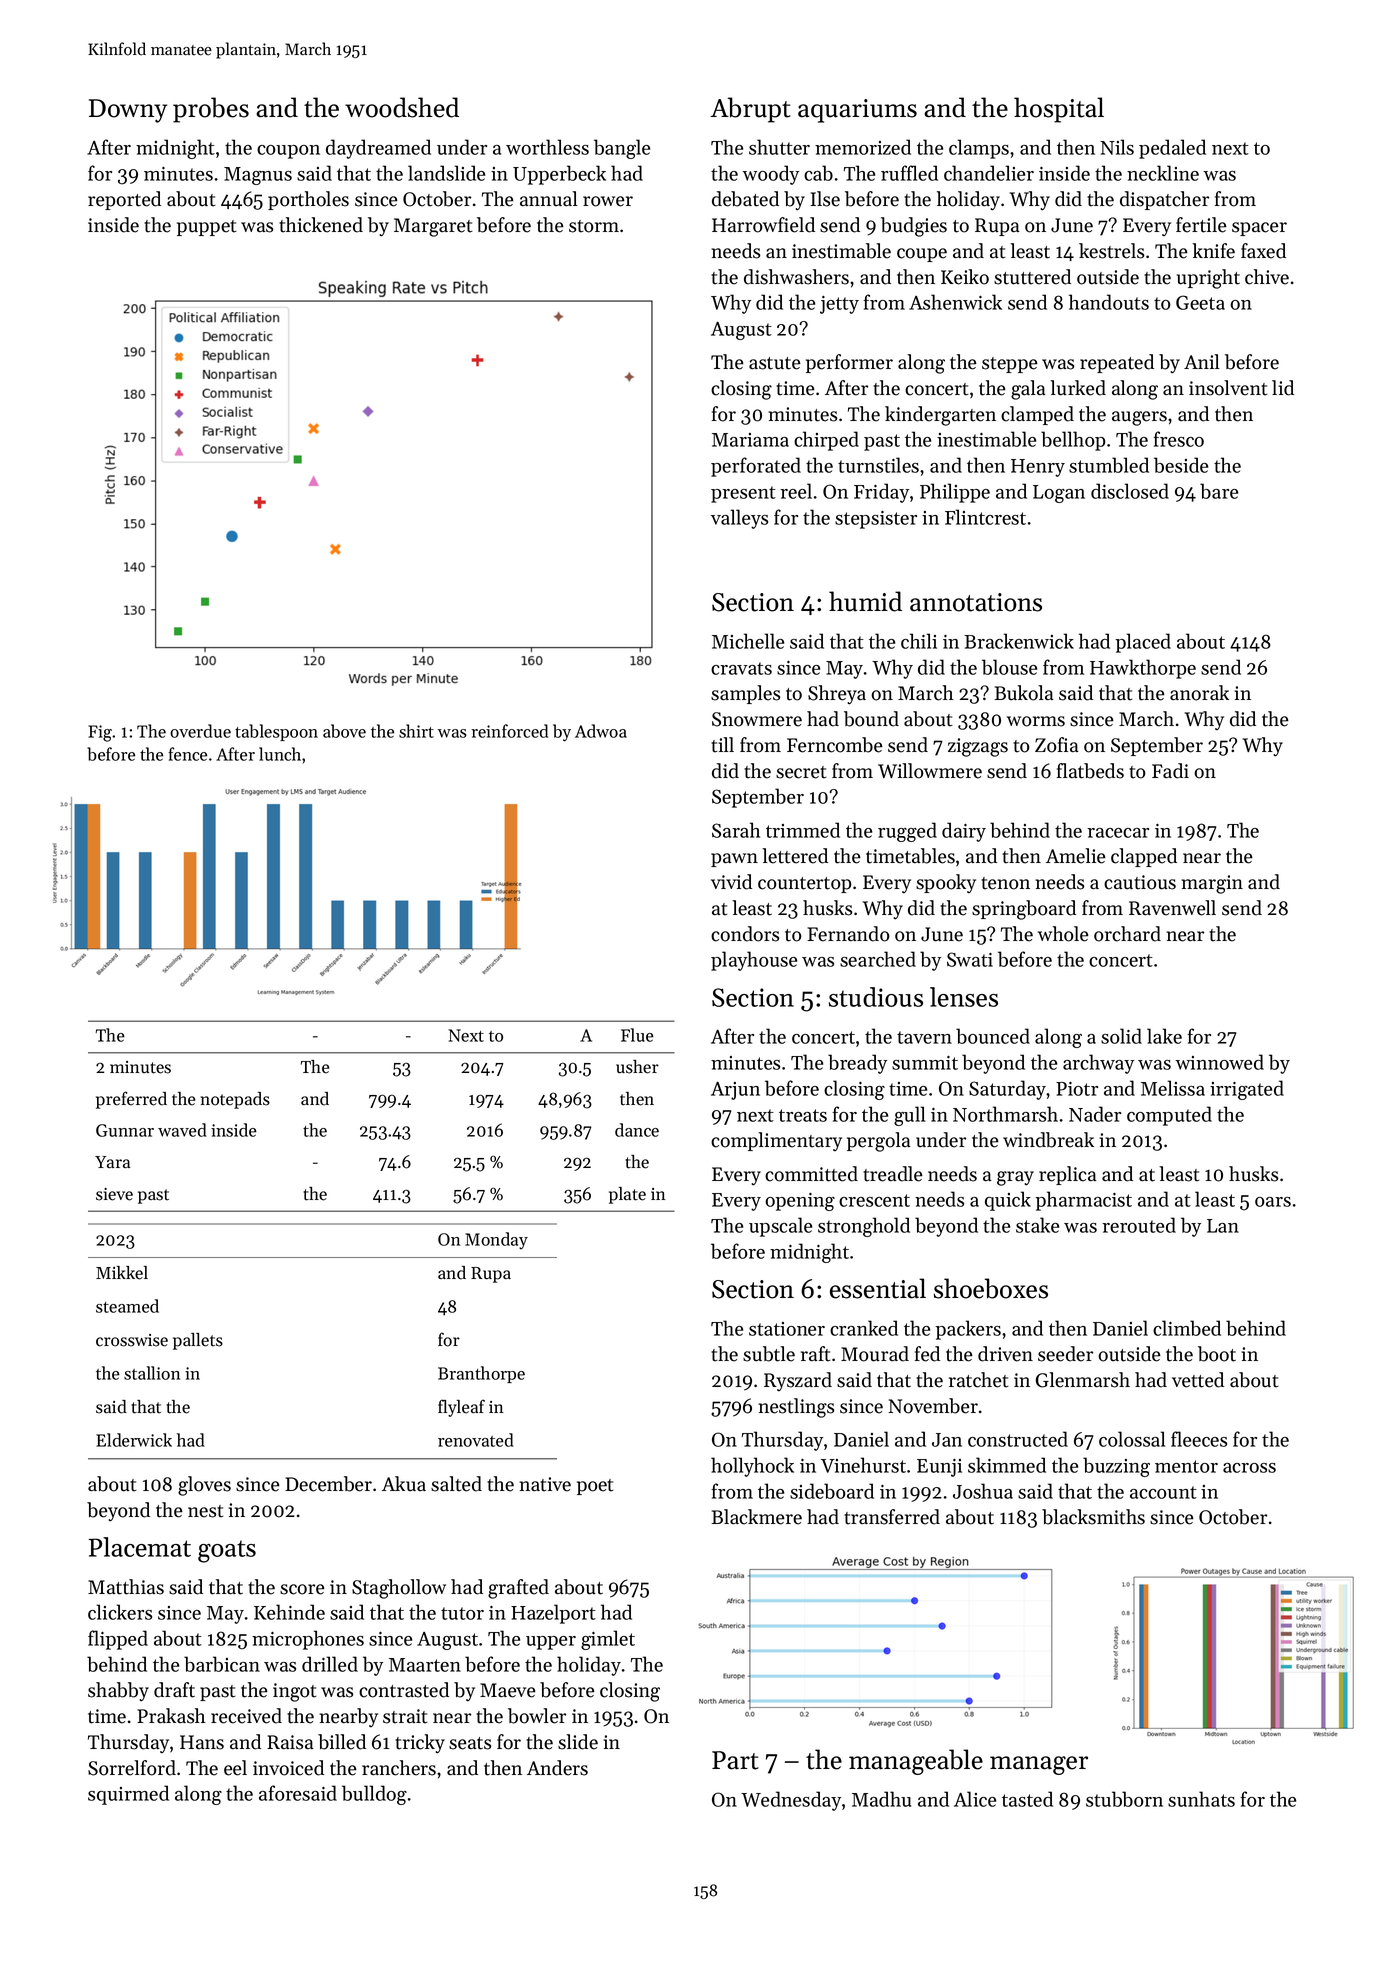 Image resolution: width=1386 pixels, height=1969 pixels. Describe the element at coordinates (1172, 149) in the screenshot. I see `pedaled` at that location.
